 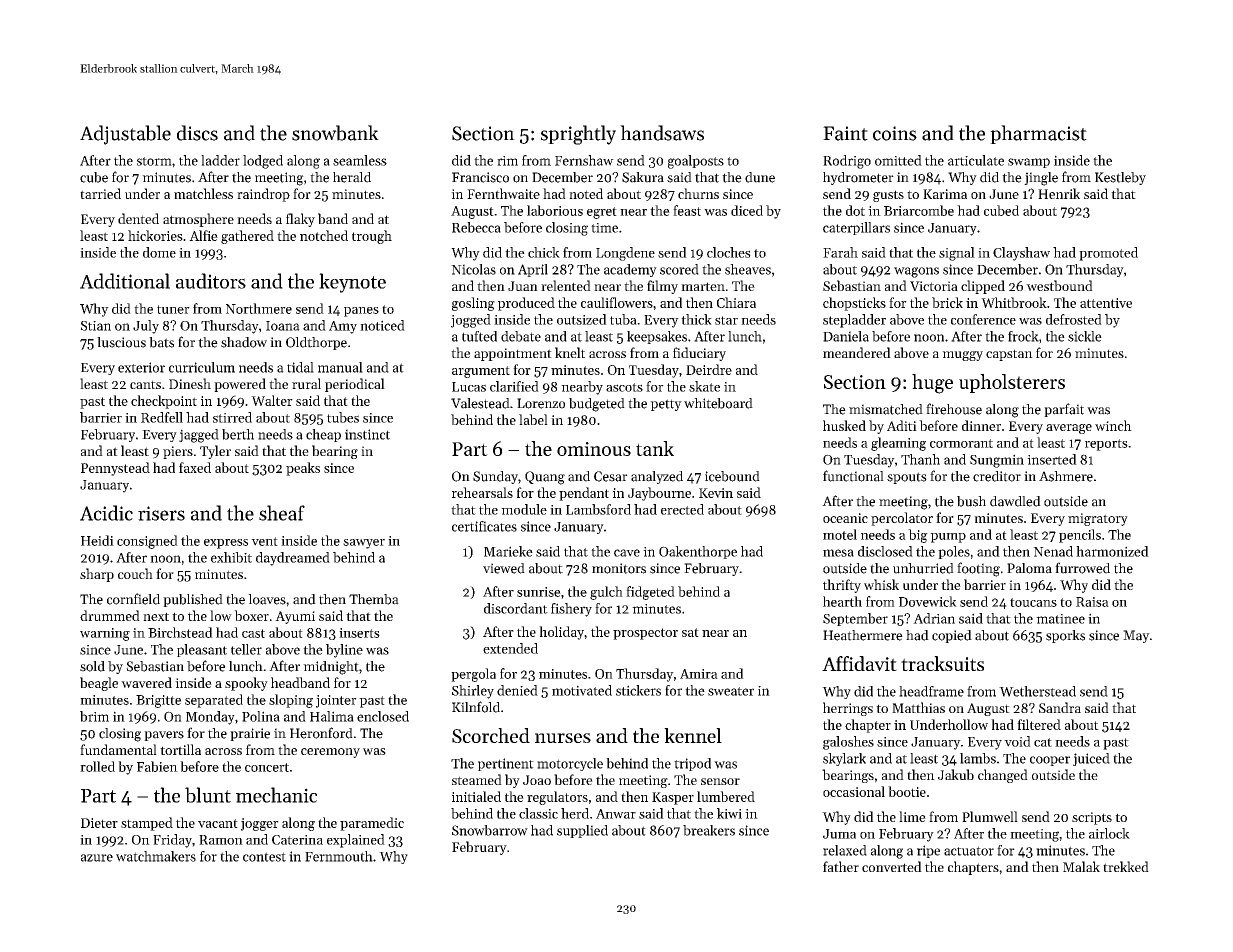 What do you see at coordinates (584, 160) in the document?
I see `Fernshaw` at bounding box center [584, 160].
